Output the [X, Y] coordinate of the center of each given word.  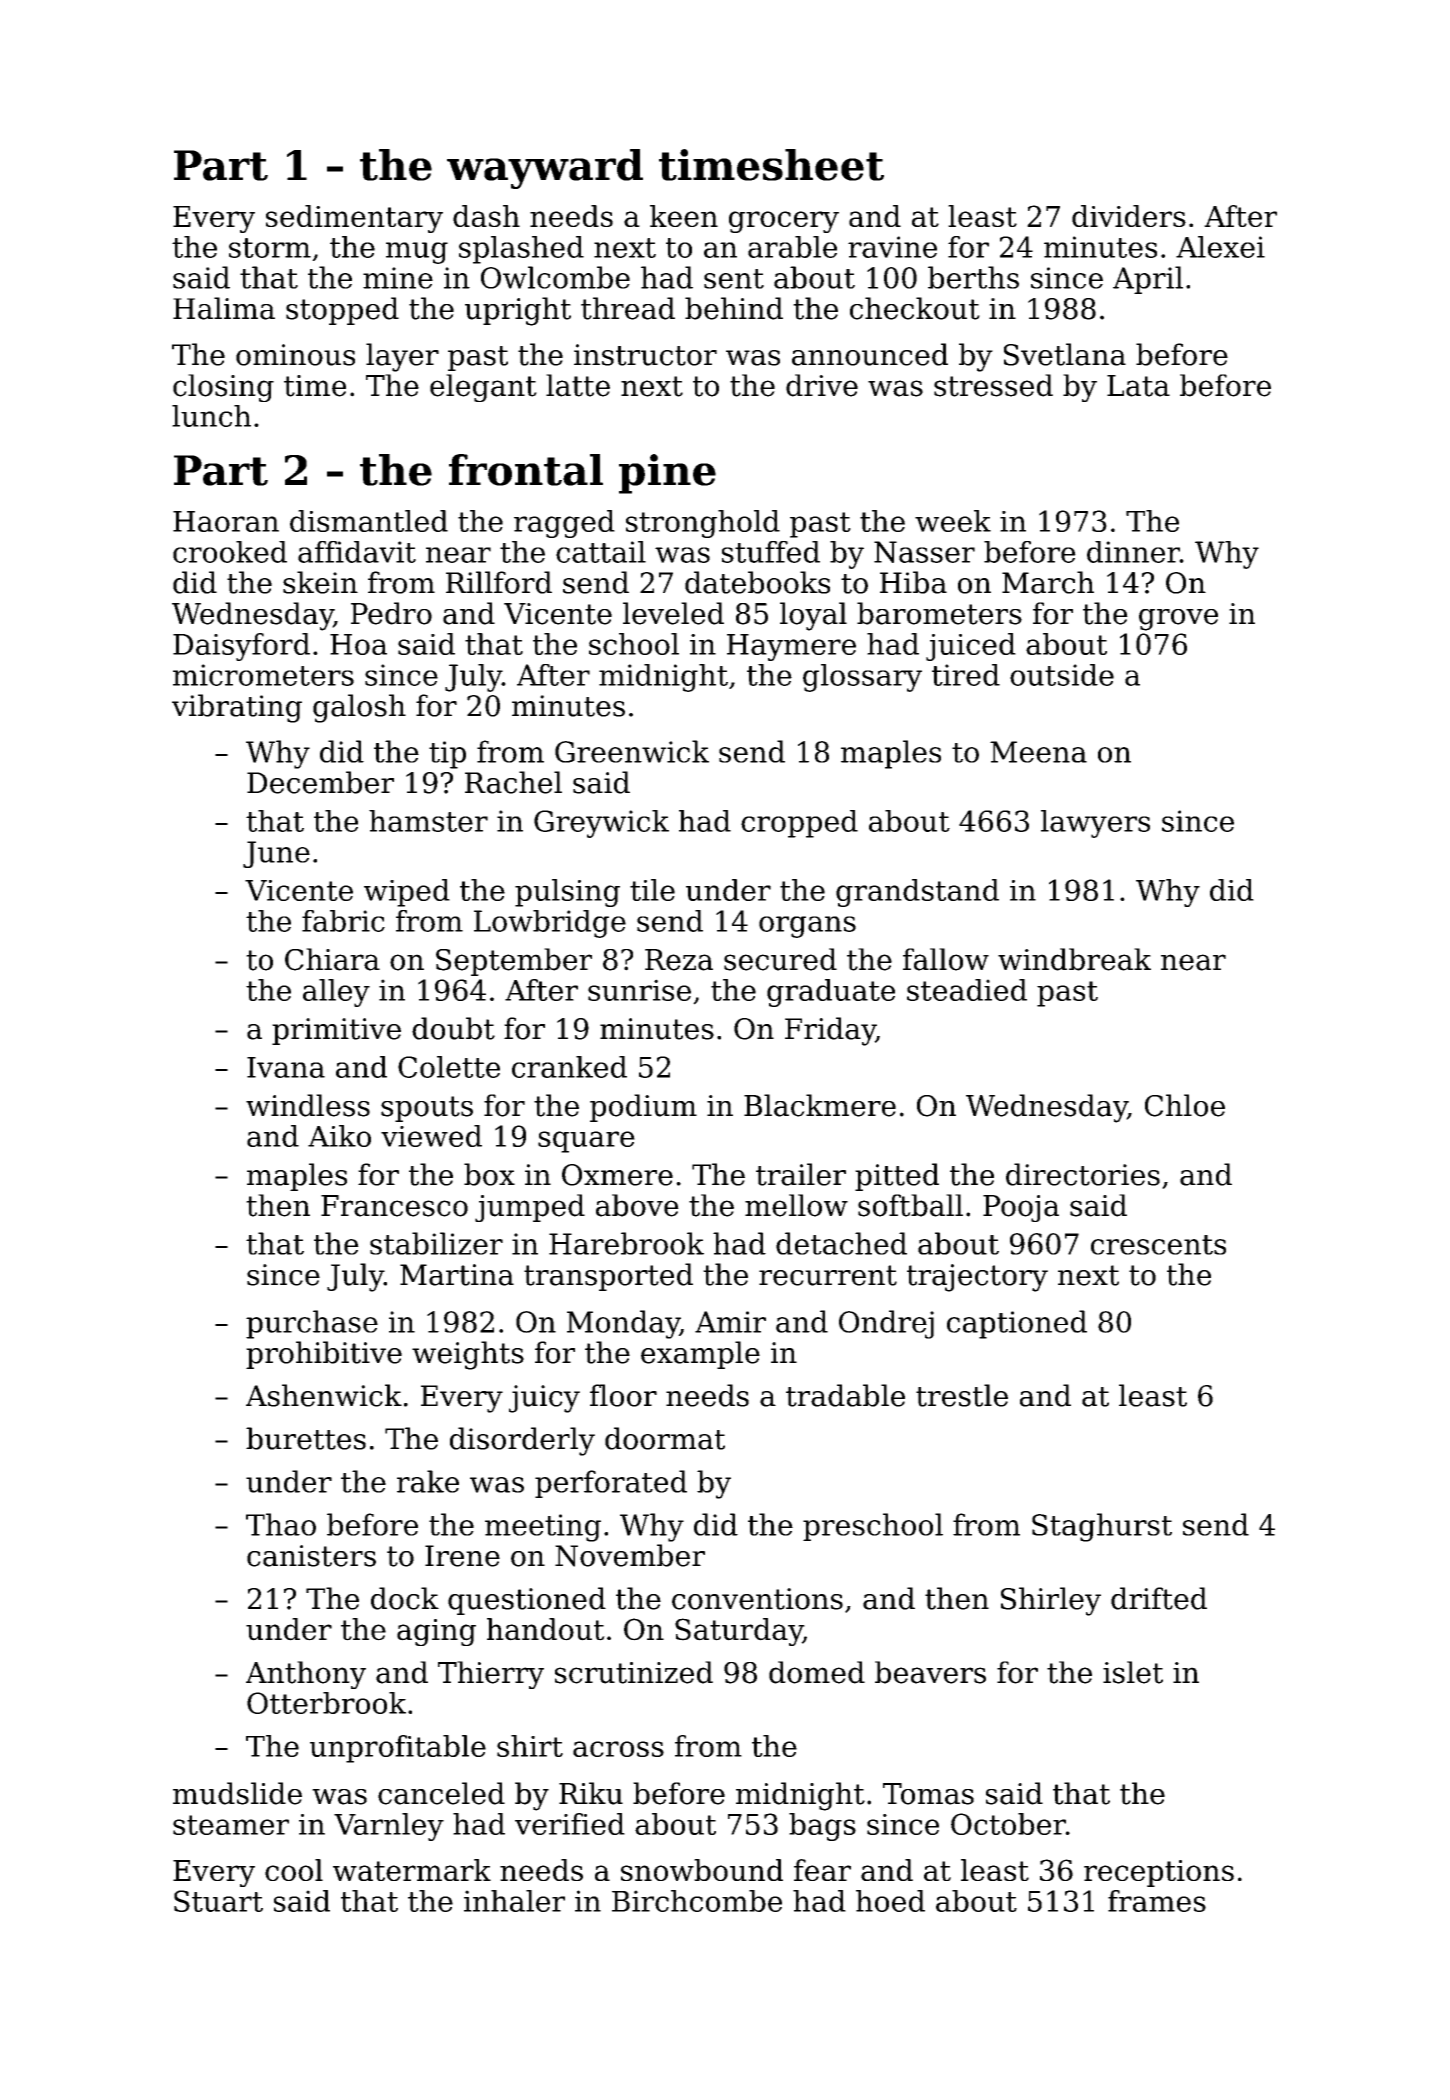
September [514, 962]
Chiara [332, 959]
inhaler [514, 1901]
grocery [784, 222]
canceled [441, 1793]
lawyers [1095, 824]
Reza [679, 960]
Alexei [1220, 247]
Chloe [1185, 1105]
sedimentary [354, 219]
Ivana [286, 1067]
